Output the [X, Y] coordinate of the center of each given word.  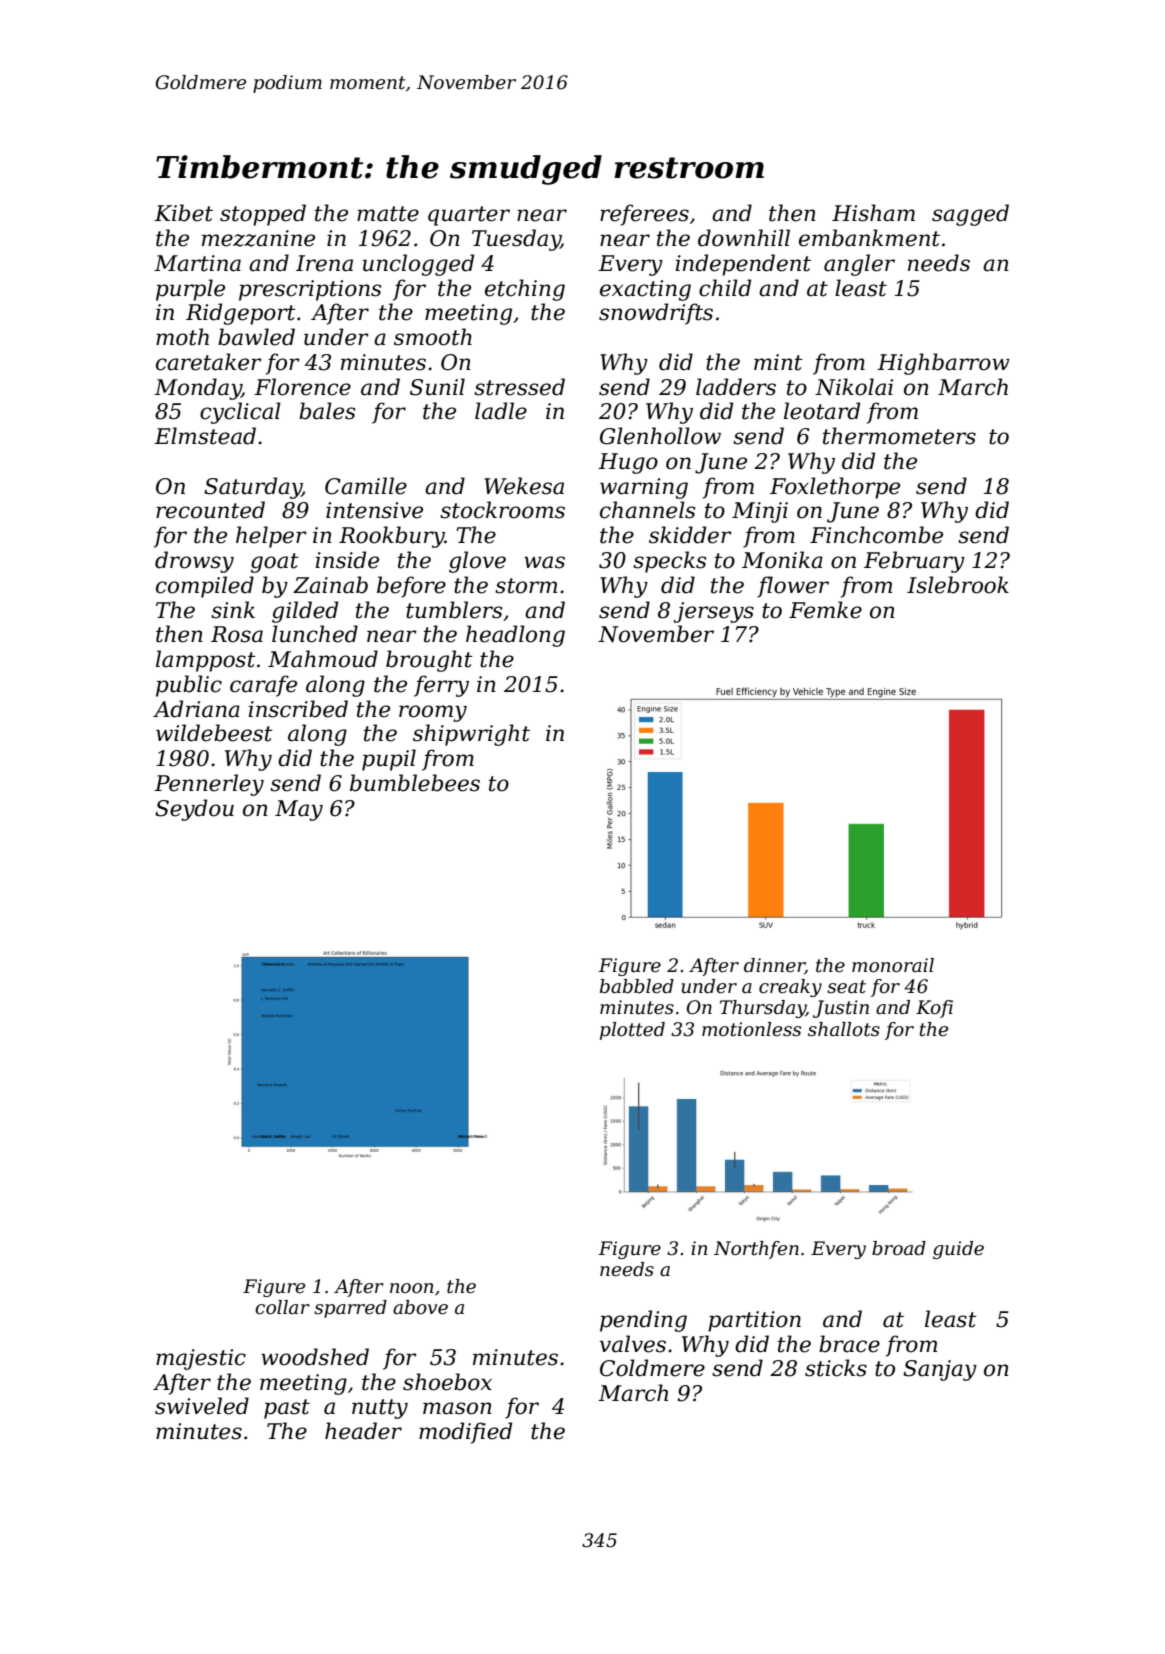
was [544, 562]
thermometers [899, 436]
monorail [893, 965]
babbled [637, 986]
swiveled [202, 1406]
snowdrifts [656, 314]
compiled [205, 587]
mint [778, 362]
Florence [302, 387]
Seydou [194, 810]
